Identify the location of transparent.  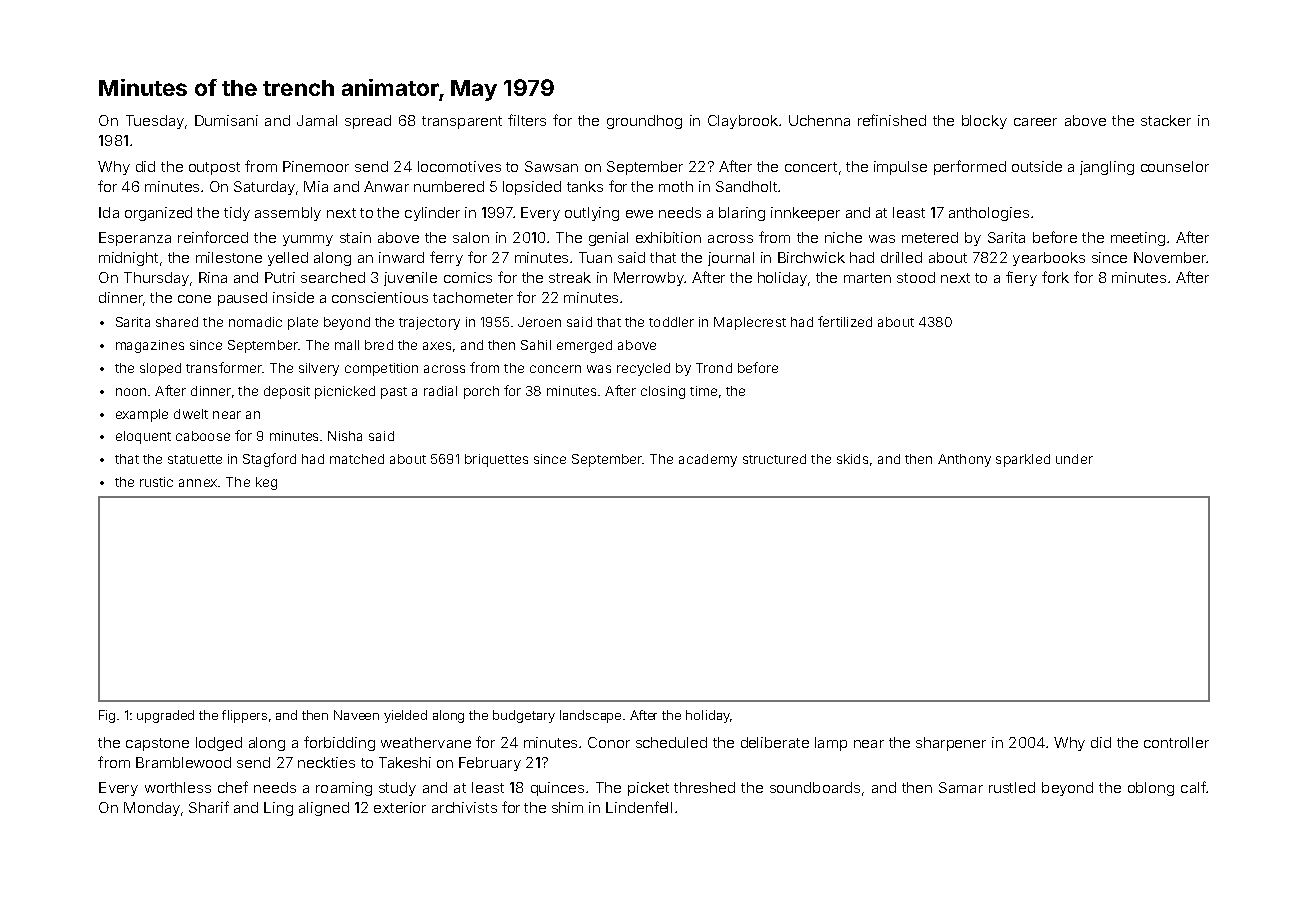
(462, 122).
